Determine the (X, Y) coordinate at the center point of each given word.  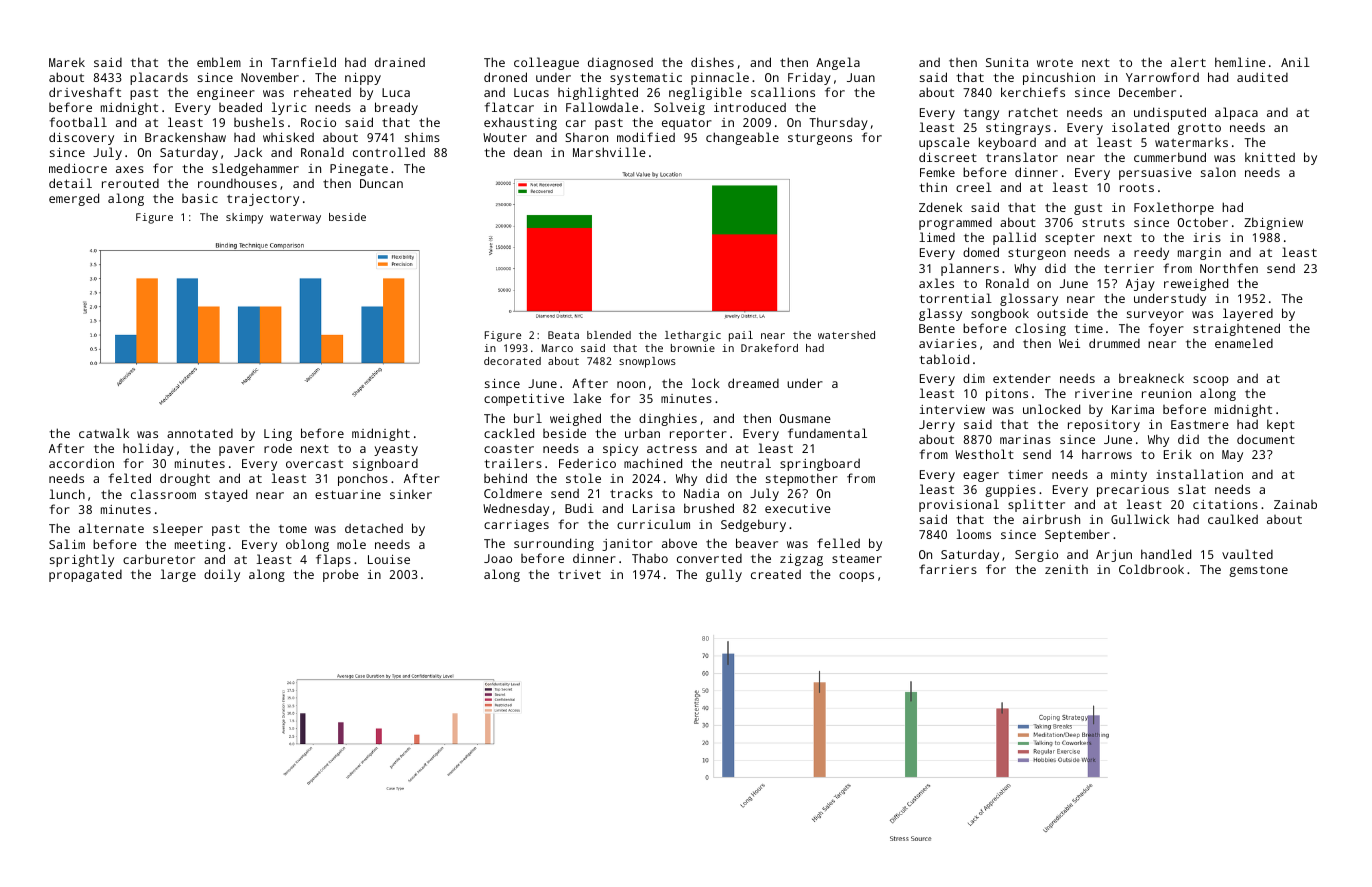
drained (400, 62)
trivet (579, 574)
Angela (838, 63)
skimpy (244, 218)
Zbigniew (1273, 223)
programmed (955, 224)
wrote (1055, 63)
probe (341, 575)
